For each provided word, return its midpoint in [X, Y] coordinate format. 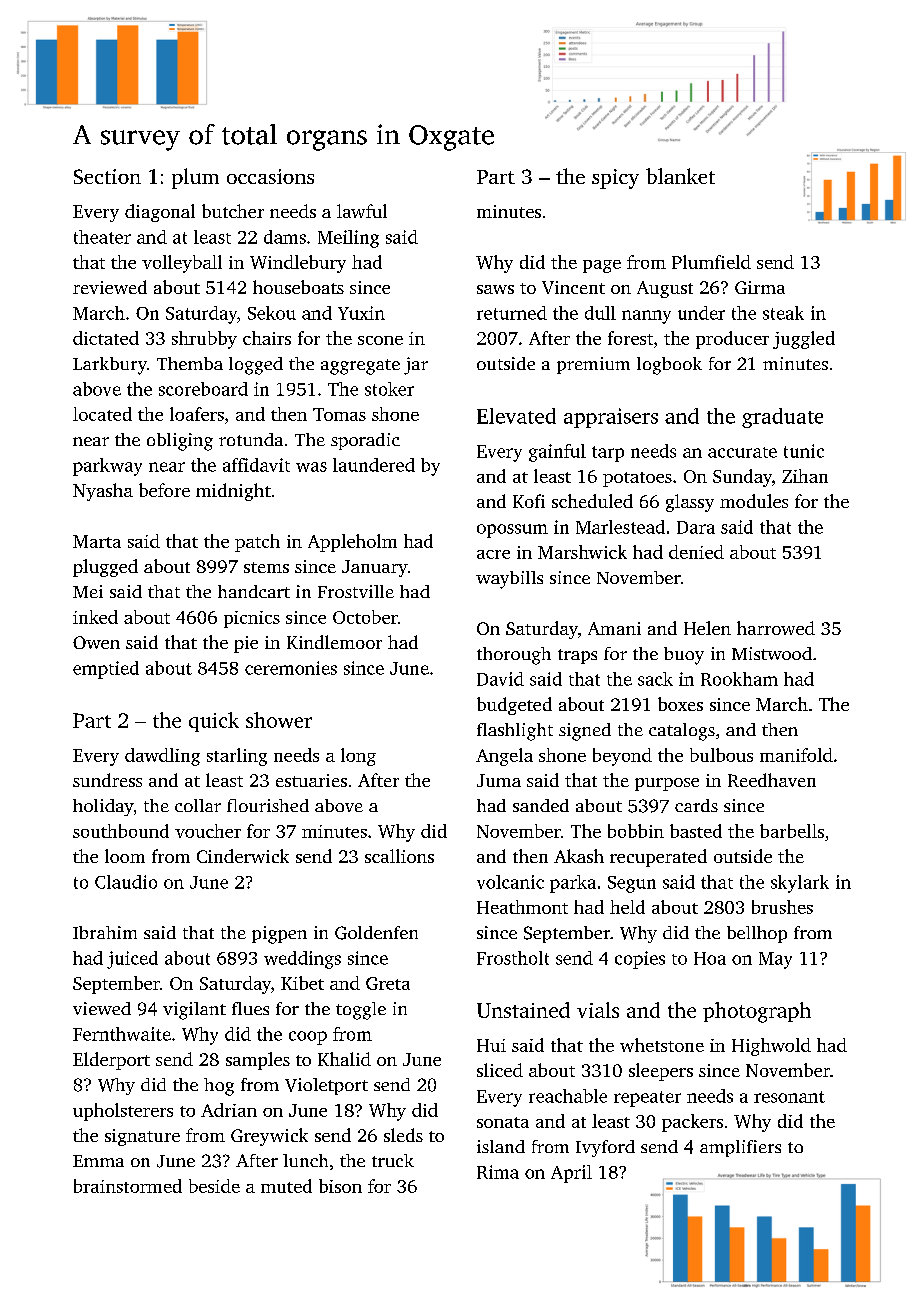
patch [257, 543]
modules [754, 501]
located [102, 414]
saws [495, 289]
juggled [804, 340]
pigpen [279, 935]
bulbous [721, 755]
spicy [615, 179]
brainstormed [128, 1186]
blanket [680, 176]
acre [493, 554]
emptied [106, 670]
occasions [270, 176]
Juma [499, 780]
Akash [579, 856]
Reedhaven [772, 780]
